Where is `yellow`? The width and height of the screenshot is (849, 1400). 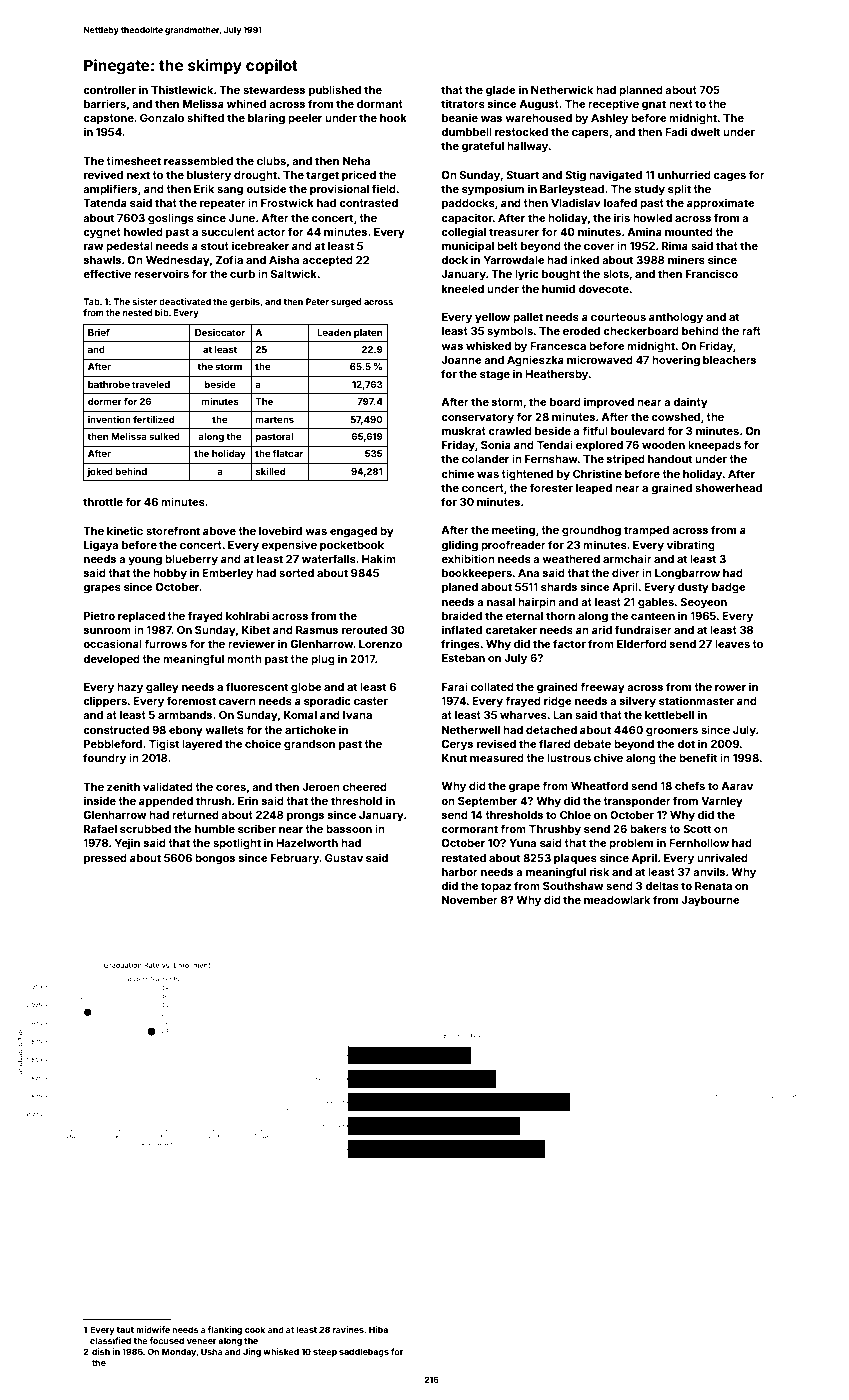 yellow is located at coordinates (492, 318).
